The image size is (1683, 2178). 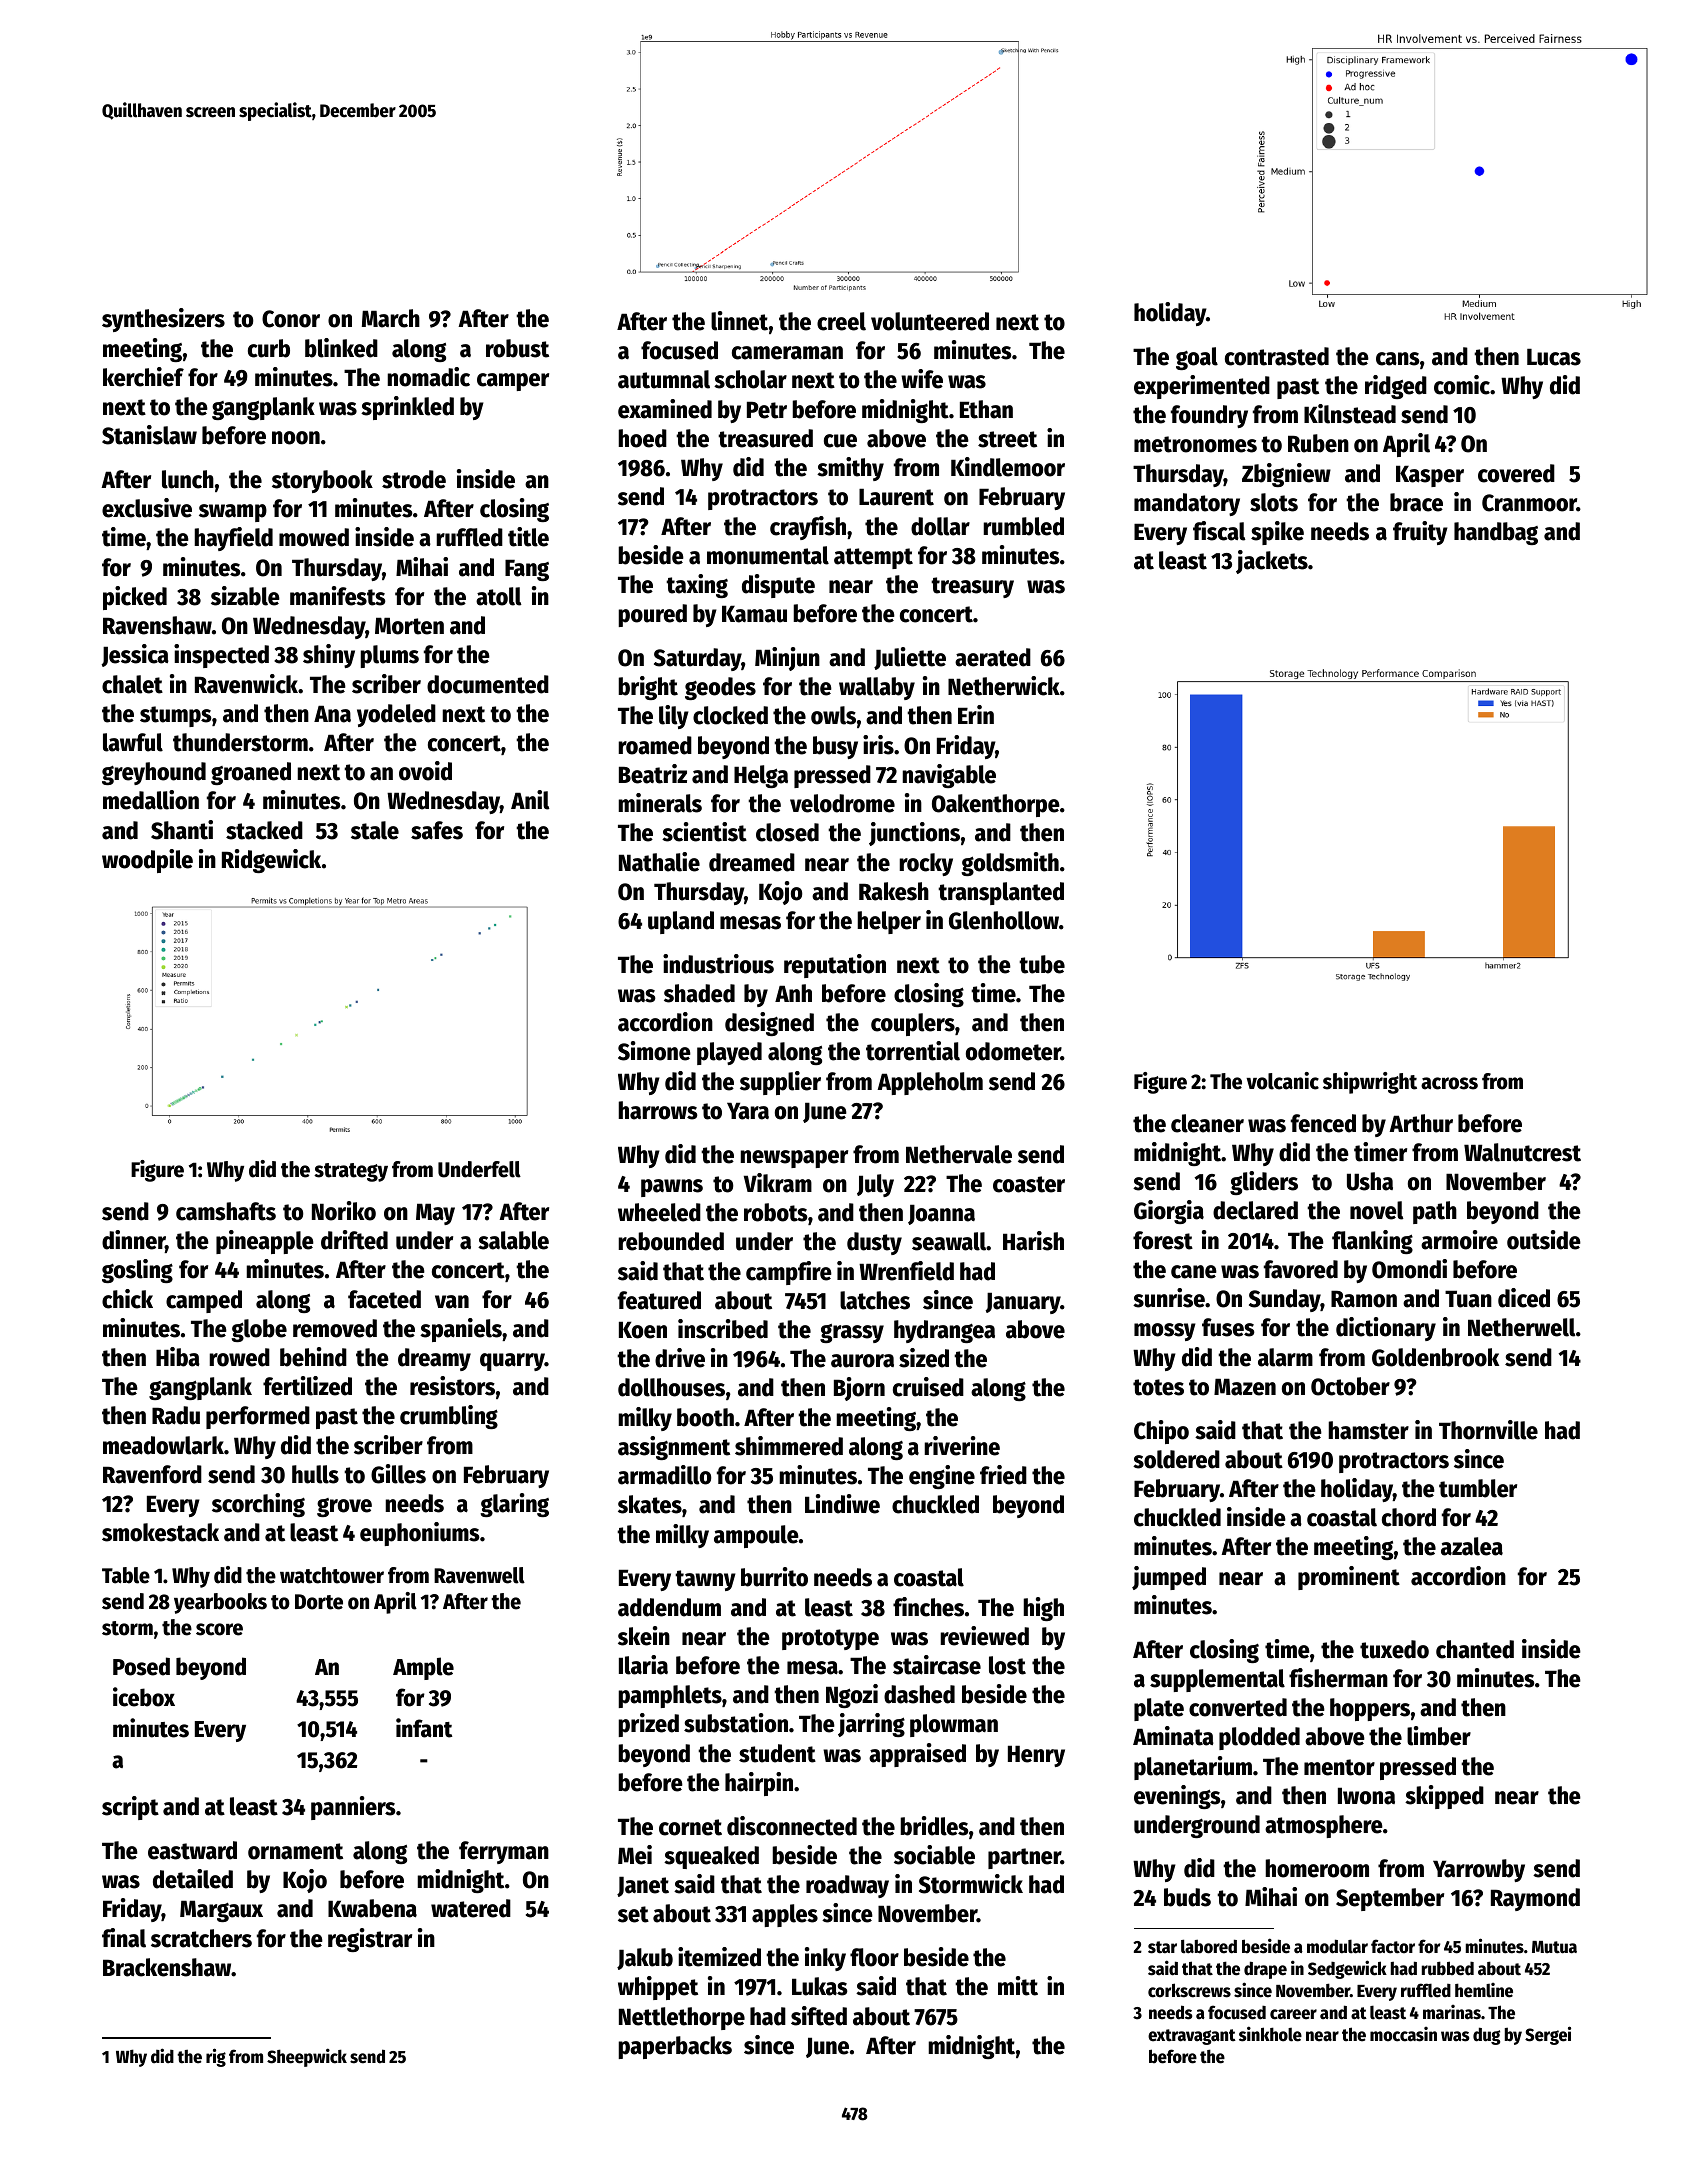 What do you see at coordinates (944, 1331) in the document?
I see `hydrangea` at bounding box center [944, 1331].
